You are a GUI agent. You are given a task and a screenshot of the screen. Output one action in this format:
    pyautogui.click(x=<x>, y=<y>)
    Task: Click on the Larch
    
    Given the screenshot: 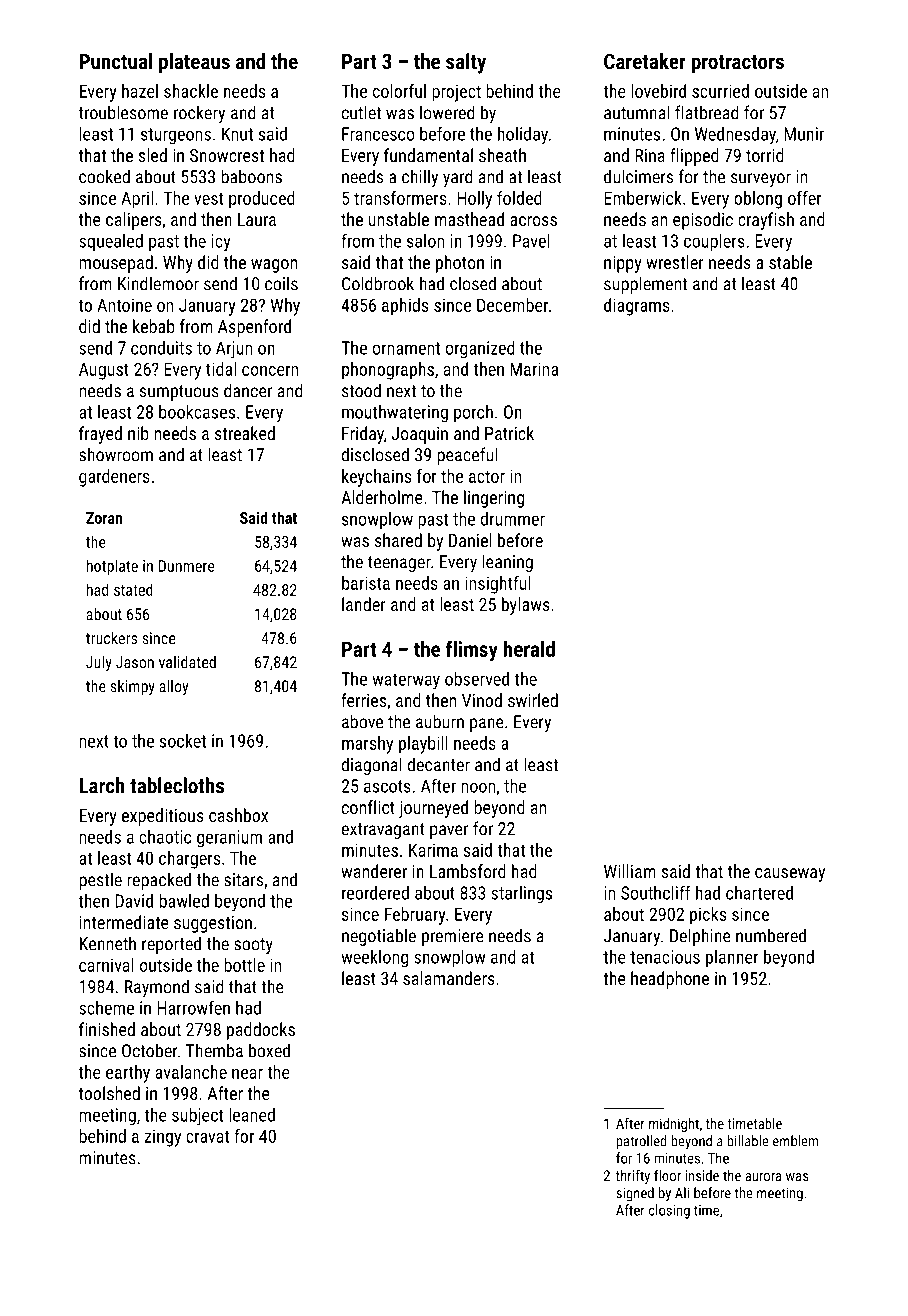 What is the action you would take?
    pyautogui.click(x=102, y=785)
